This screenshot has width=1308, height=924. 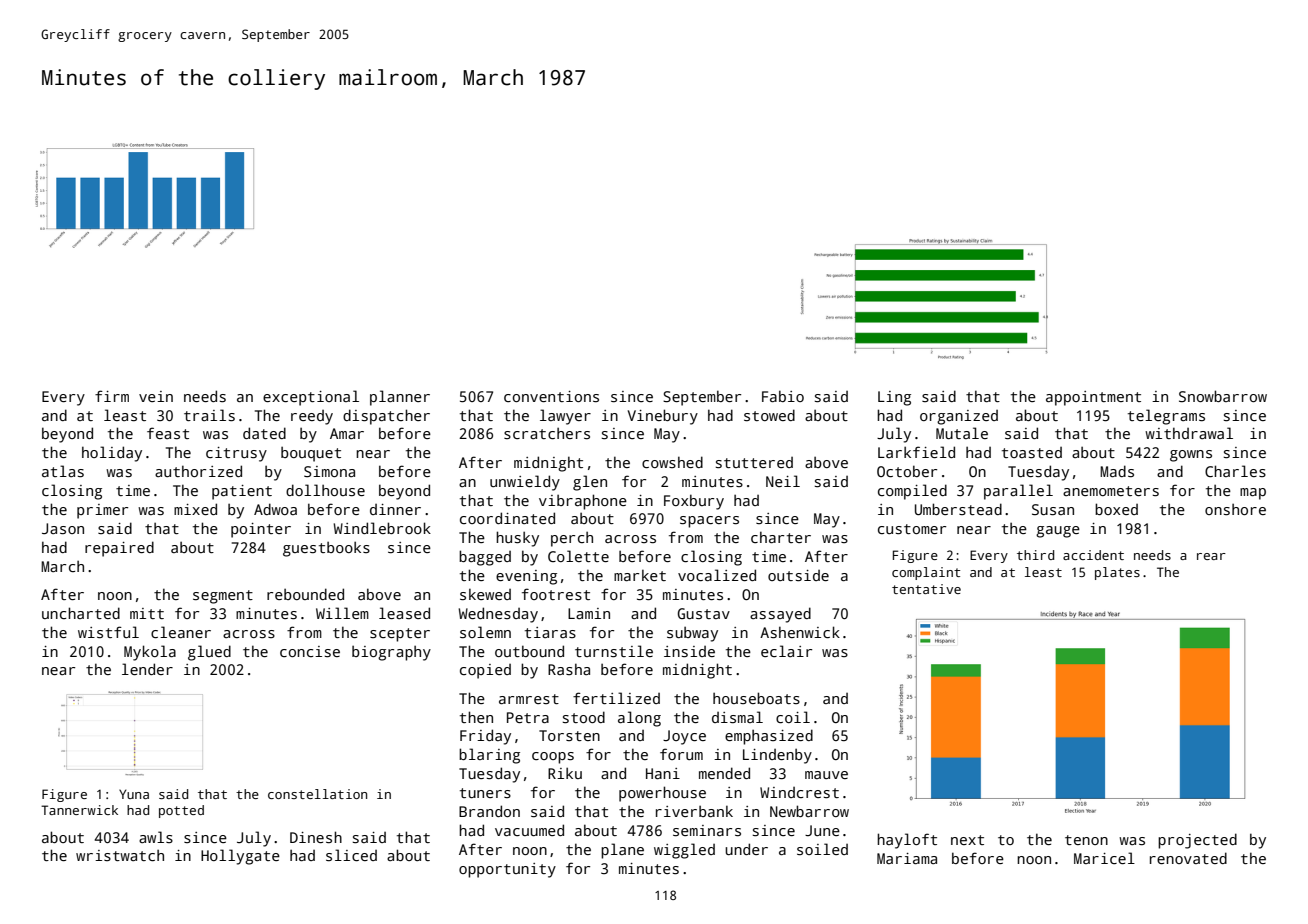 What do you see at coordinates (120, 855) in the screenshot?
I see `wristwatch` at bounding box center [120, 855].
